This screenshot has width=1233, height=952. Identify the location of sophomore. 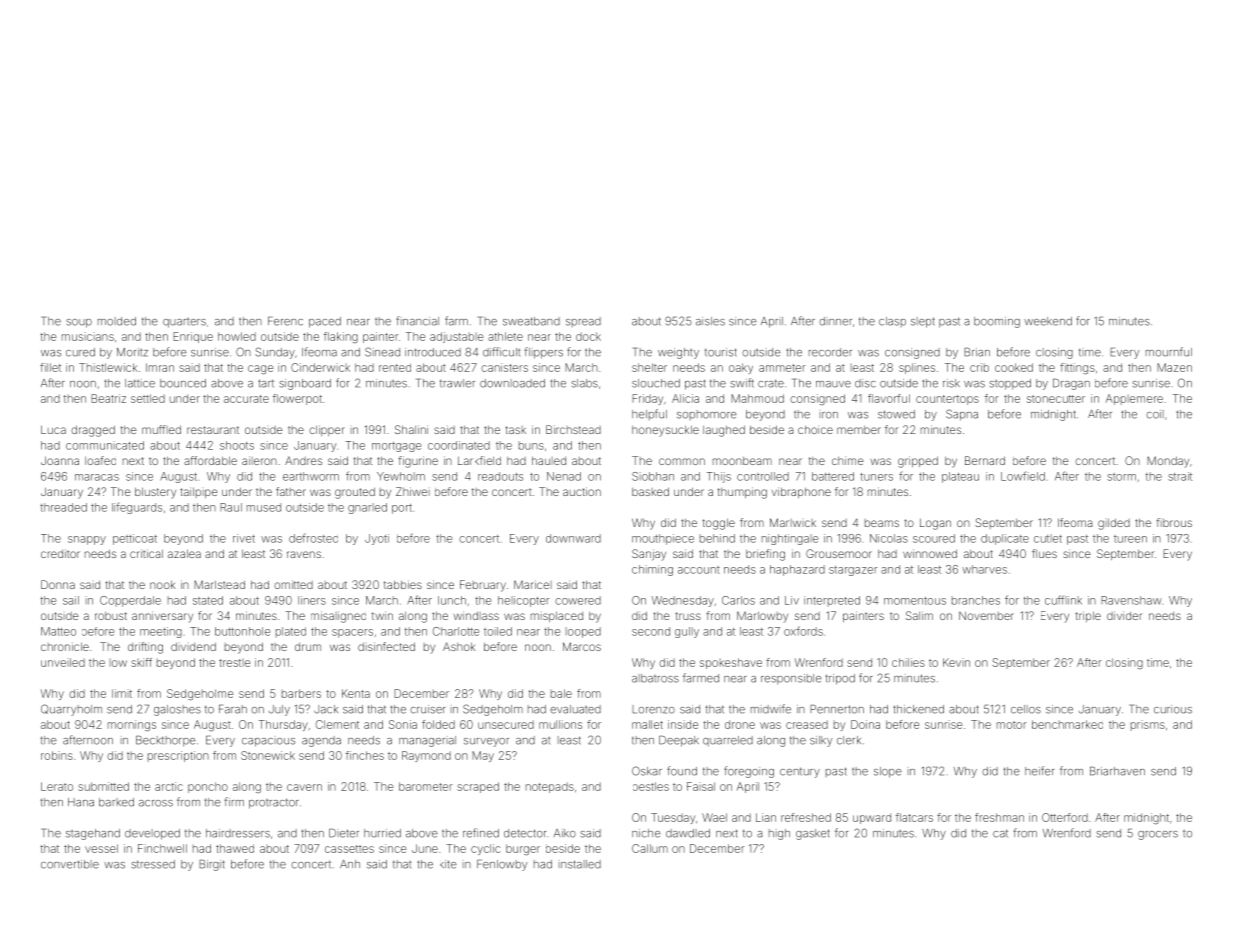
(707, 415).
